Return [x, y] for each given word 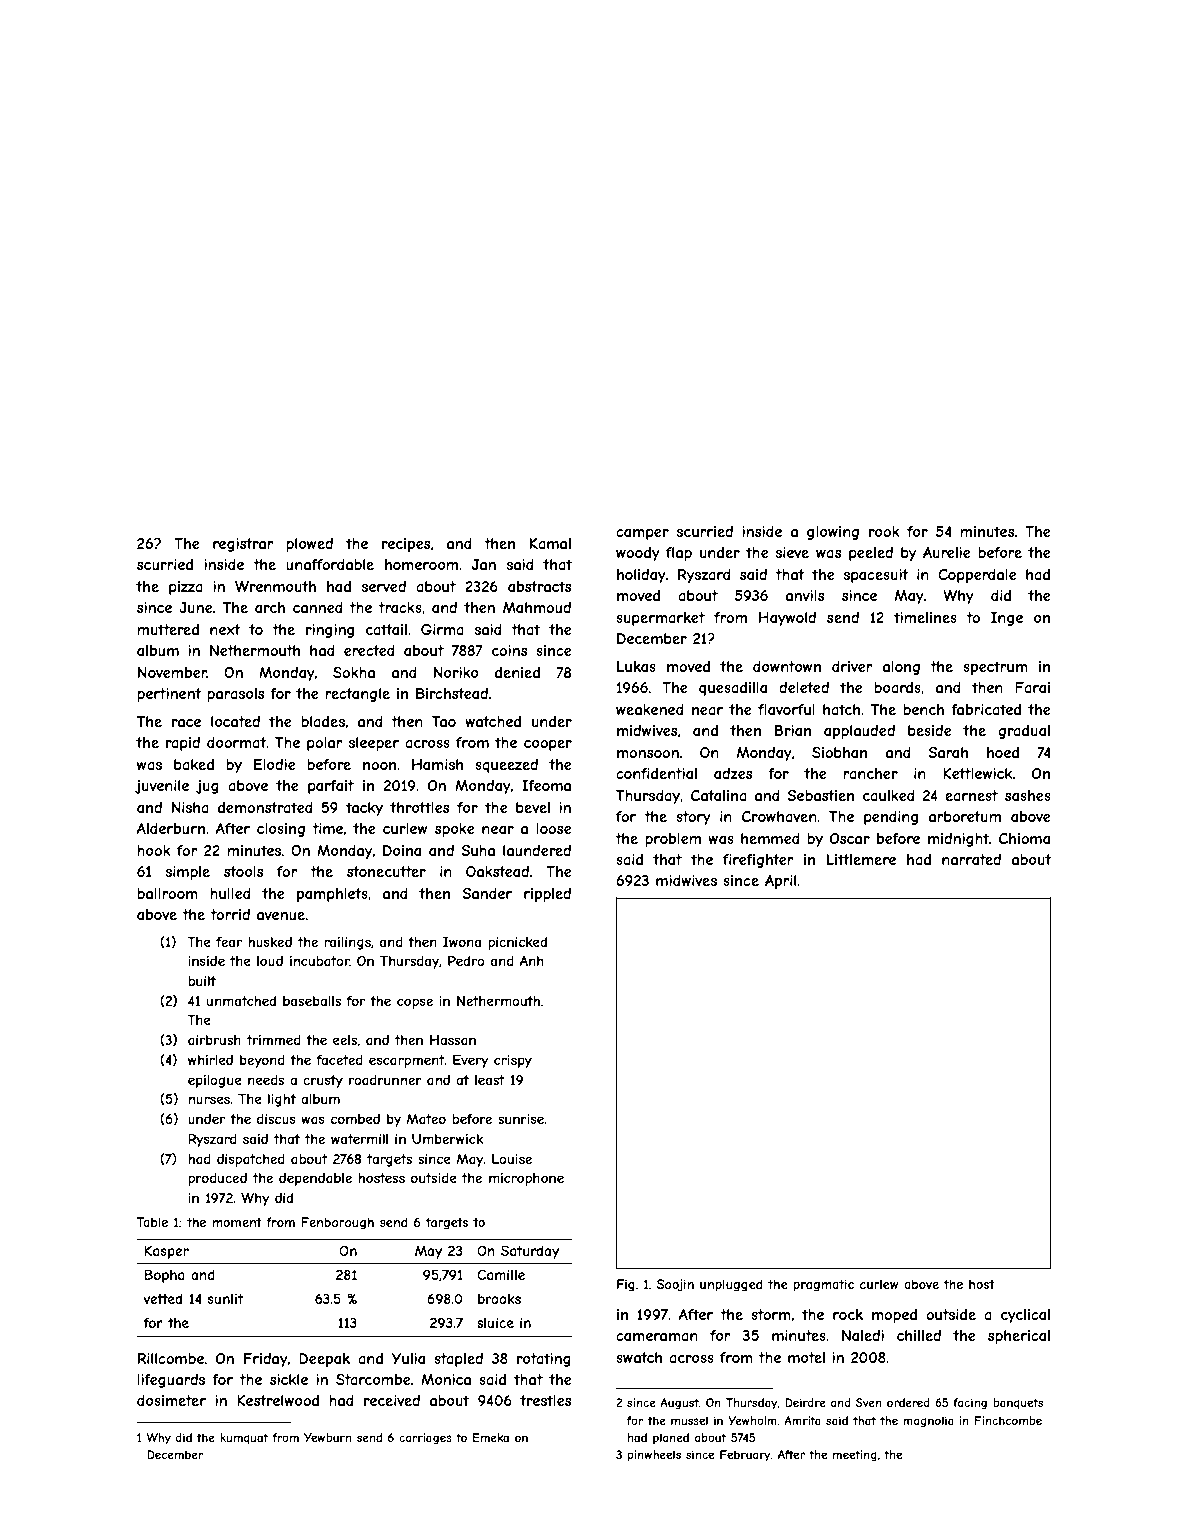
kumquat [244, 1438]
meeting [855, 1456]
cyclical [1025, 1316]
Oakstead [497, 871]
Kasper [166, 1252]
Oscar [850, 838]
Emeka [491, 1437]
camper [642, 534]
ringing [330, 631]
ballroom [167, 893]
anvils [805, 595]
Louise [512, 1159]
